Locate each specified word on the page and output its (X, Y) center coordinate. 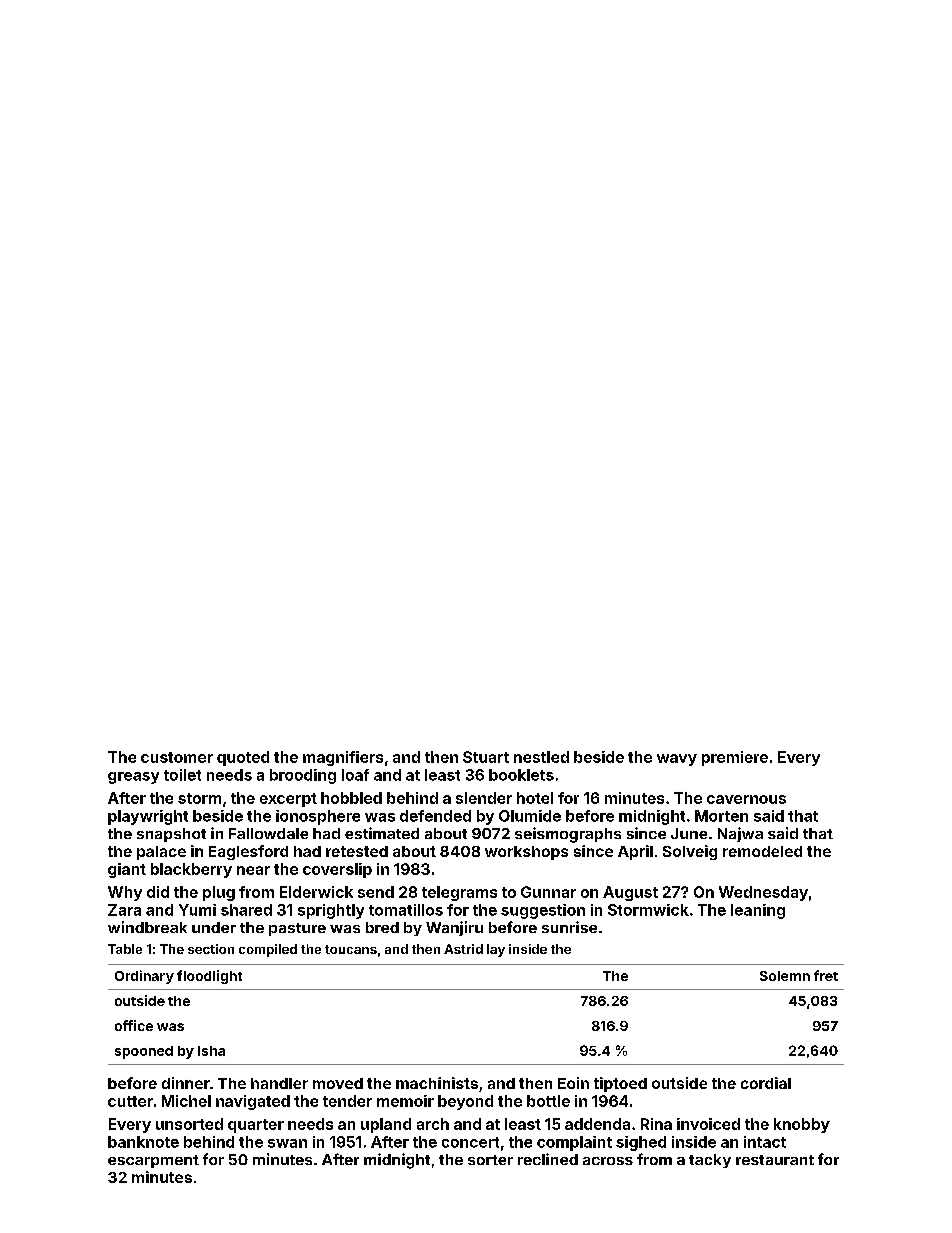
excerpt (288, 800)
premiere (735, 758)
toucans (351, 949)
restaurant (775, 1160)
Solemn (785, 976)
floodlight (209, 977)
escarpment (153, 1161)
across (608, 1161)
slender (484, 798)
